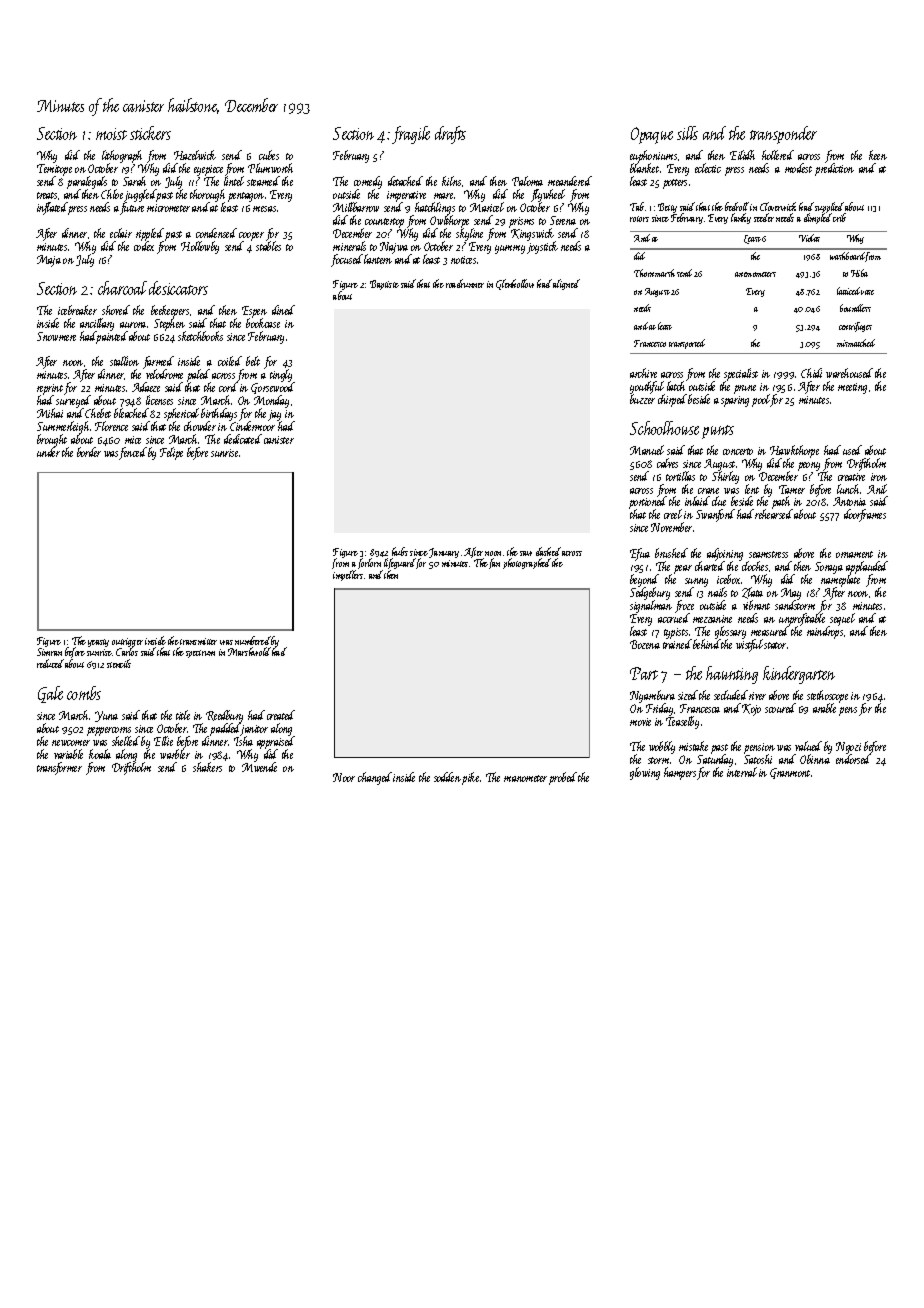 The image size is (924, 1308). I want to click on aligned, so click(566, 284).
